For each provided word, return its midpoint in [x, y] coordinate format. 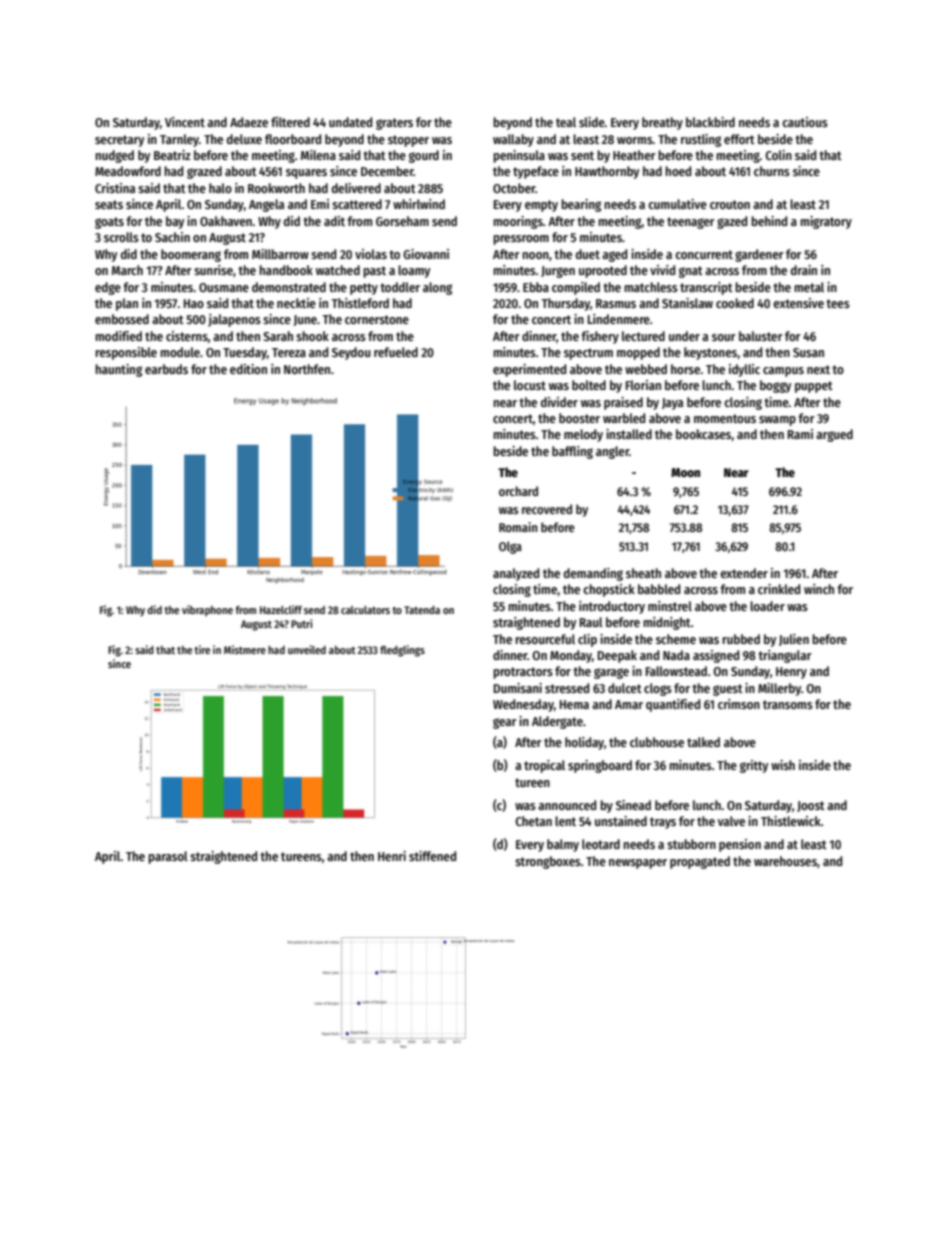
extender [744, 573]
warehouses [785, 861]
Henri [392, 856]
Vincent [185, 122]
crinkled [779, 589]
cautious [805, 122]
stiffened [432, 856]
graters [394, 124]
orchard [518, 491]
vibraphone [207, 610]
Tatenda [422, 610]
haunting [118, 370]
